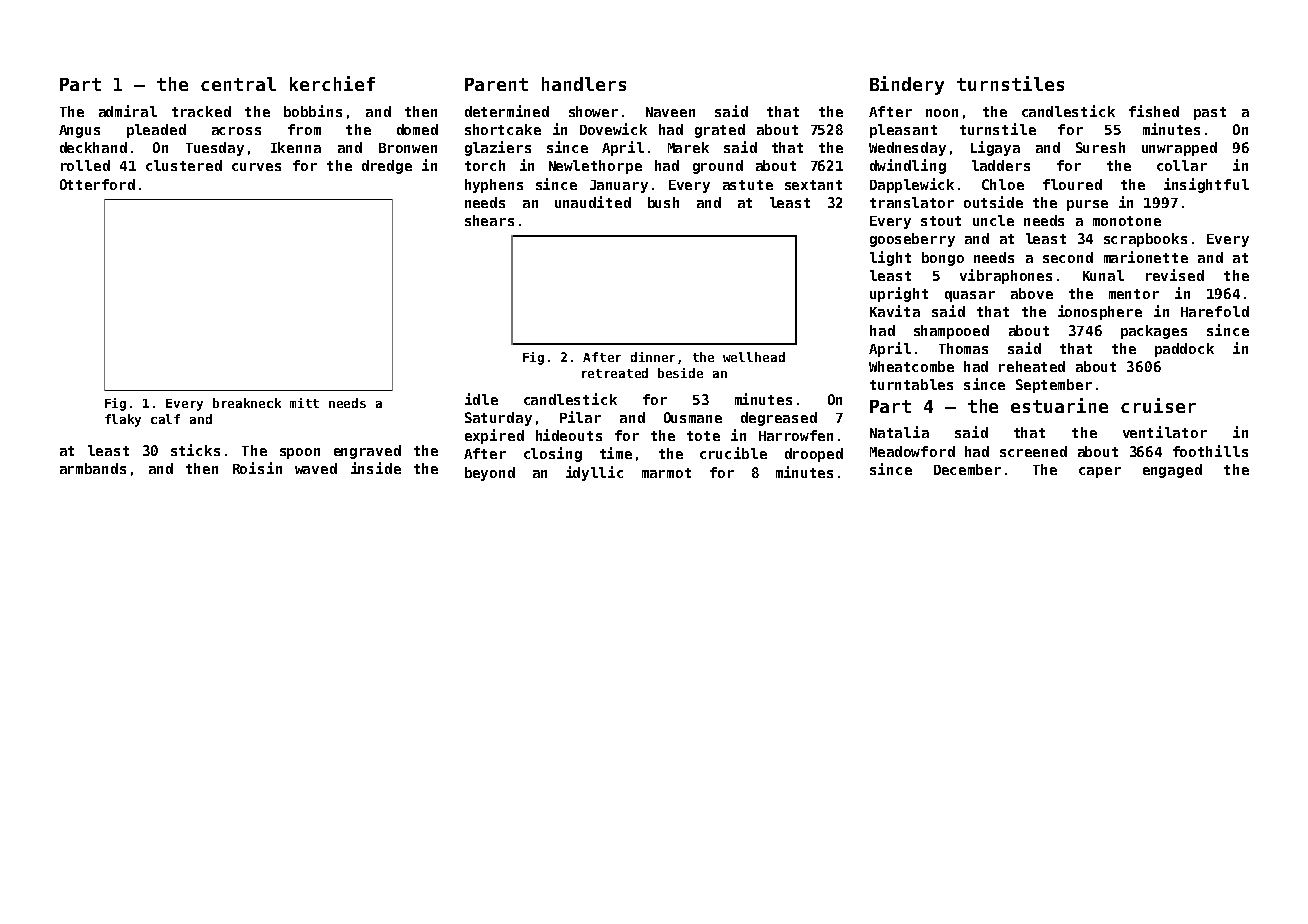 This document has width=1308, height=924. What do you see at coordinates (507, 111) in the document?
I see `determined` at bounding box center [507, 111].
